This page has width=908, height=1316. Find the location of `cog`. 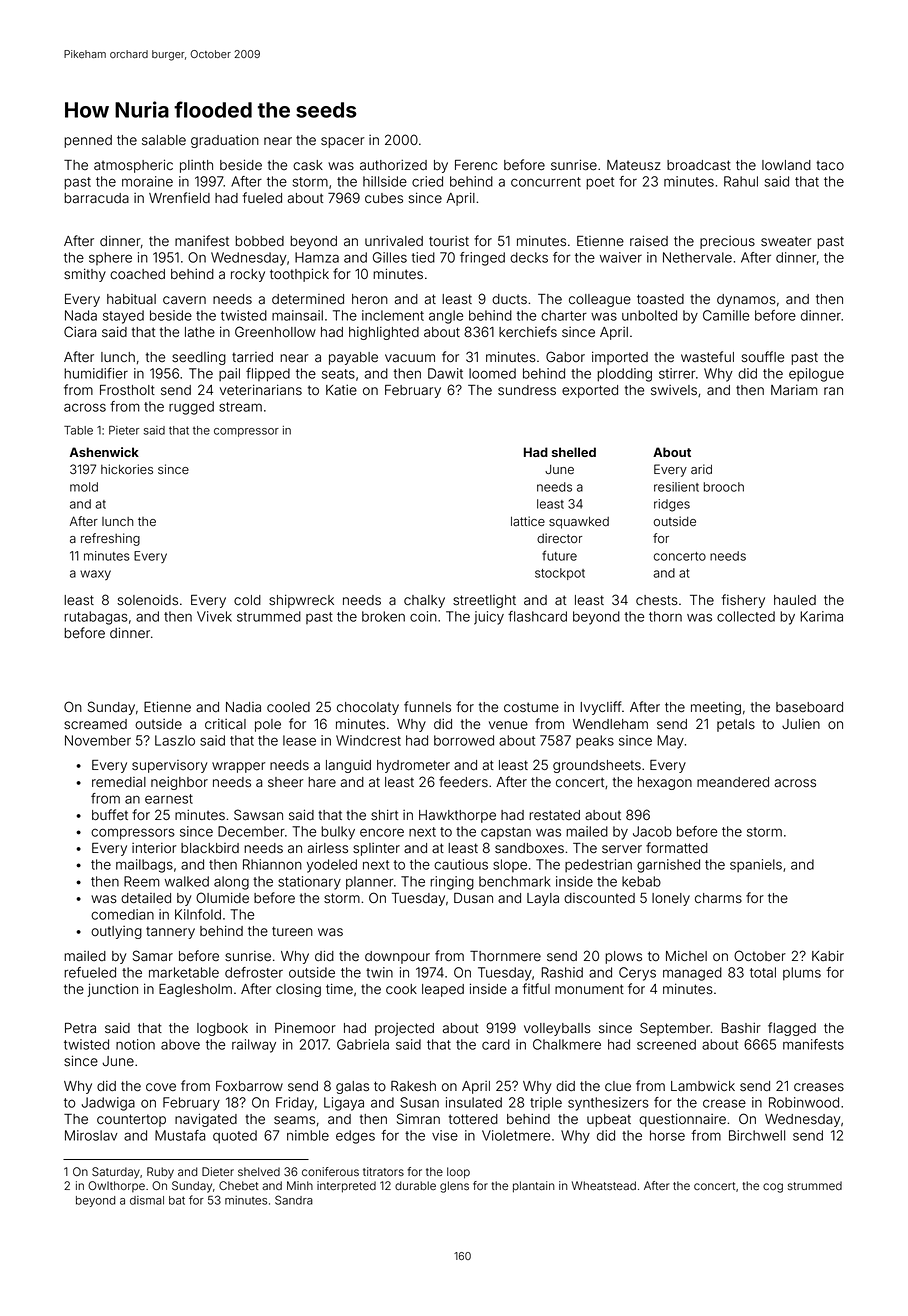

cog is located at coordinates (773, 1188).
